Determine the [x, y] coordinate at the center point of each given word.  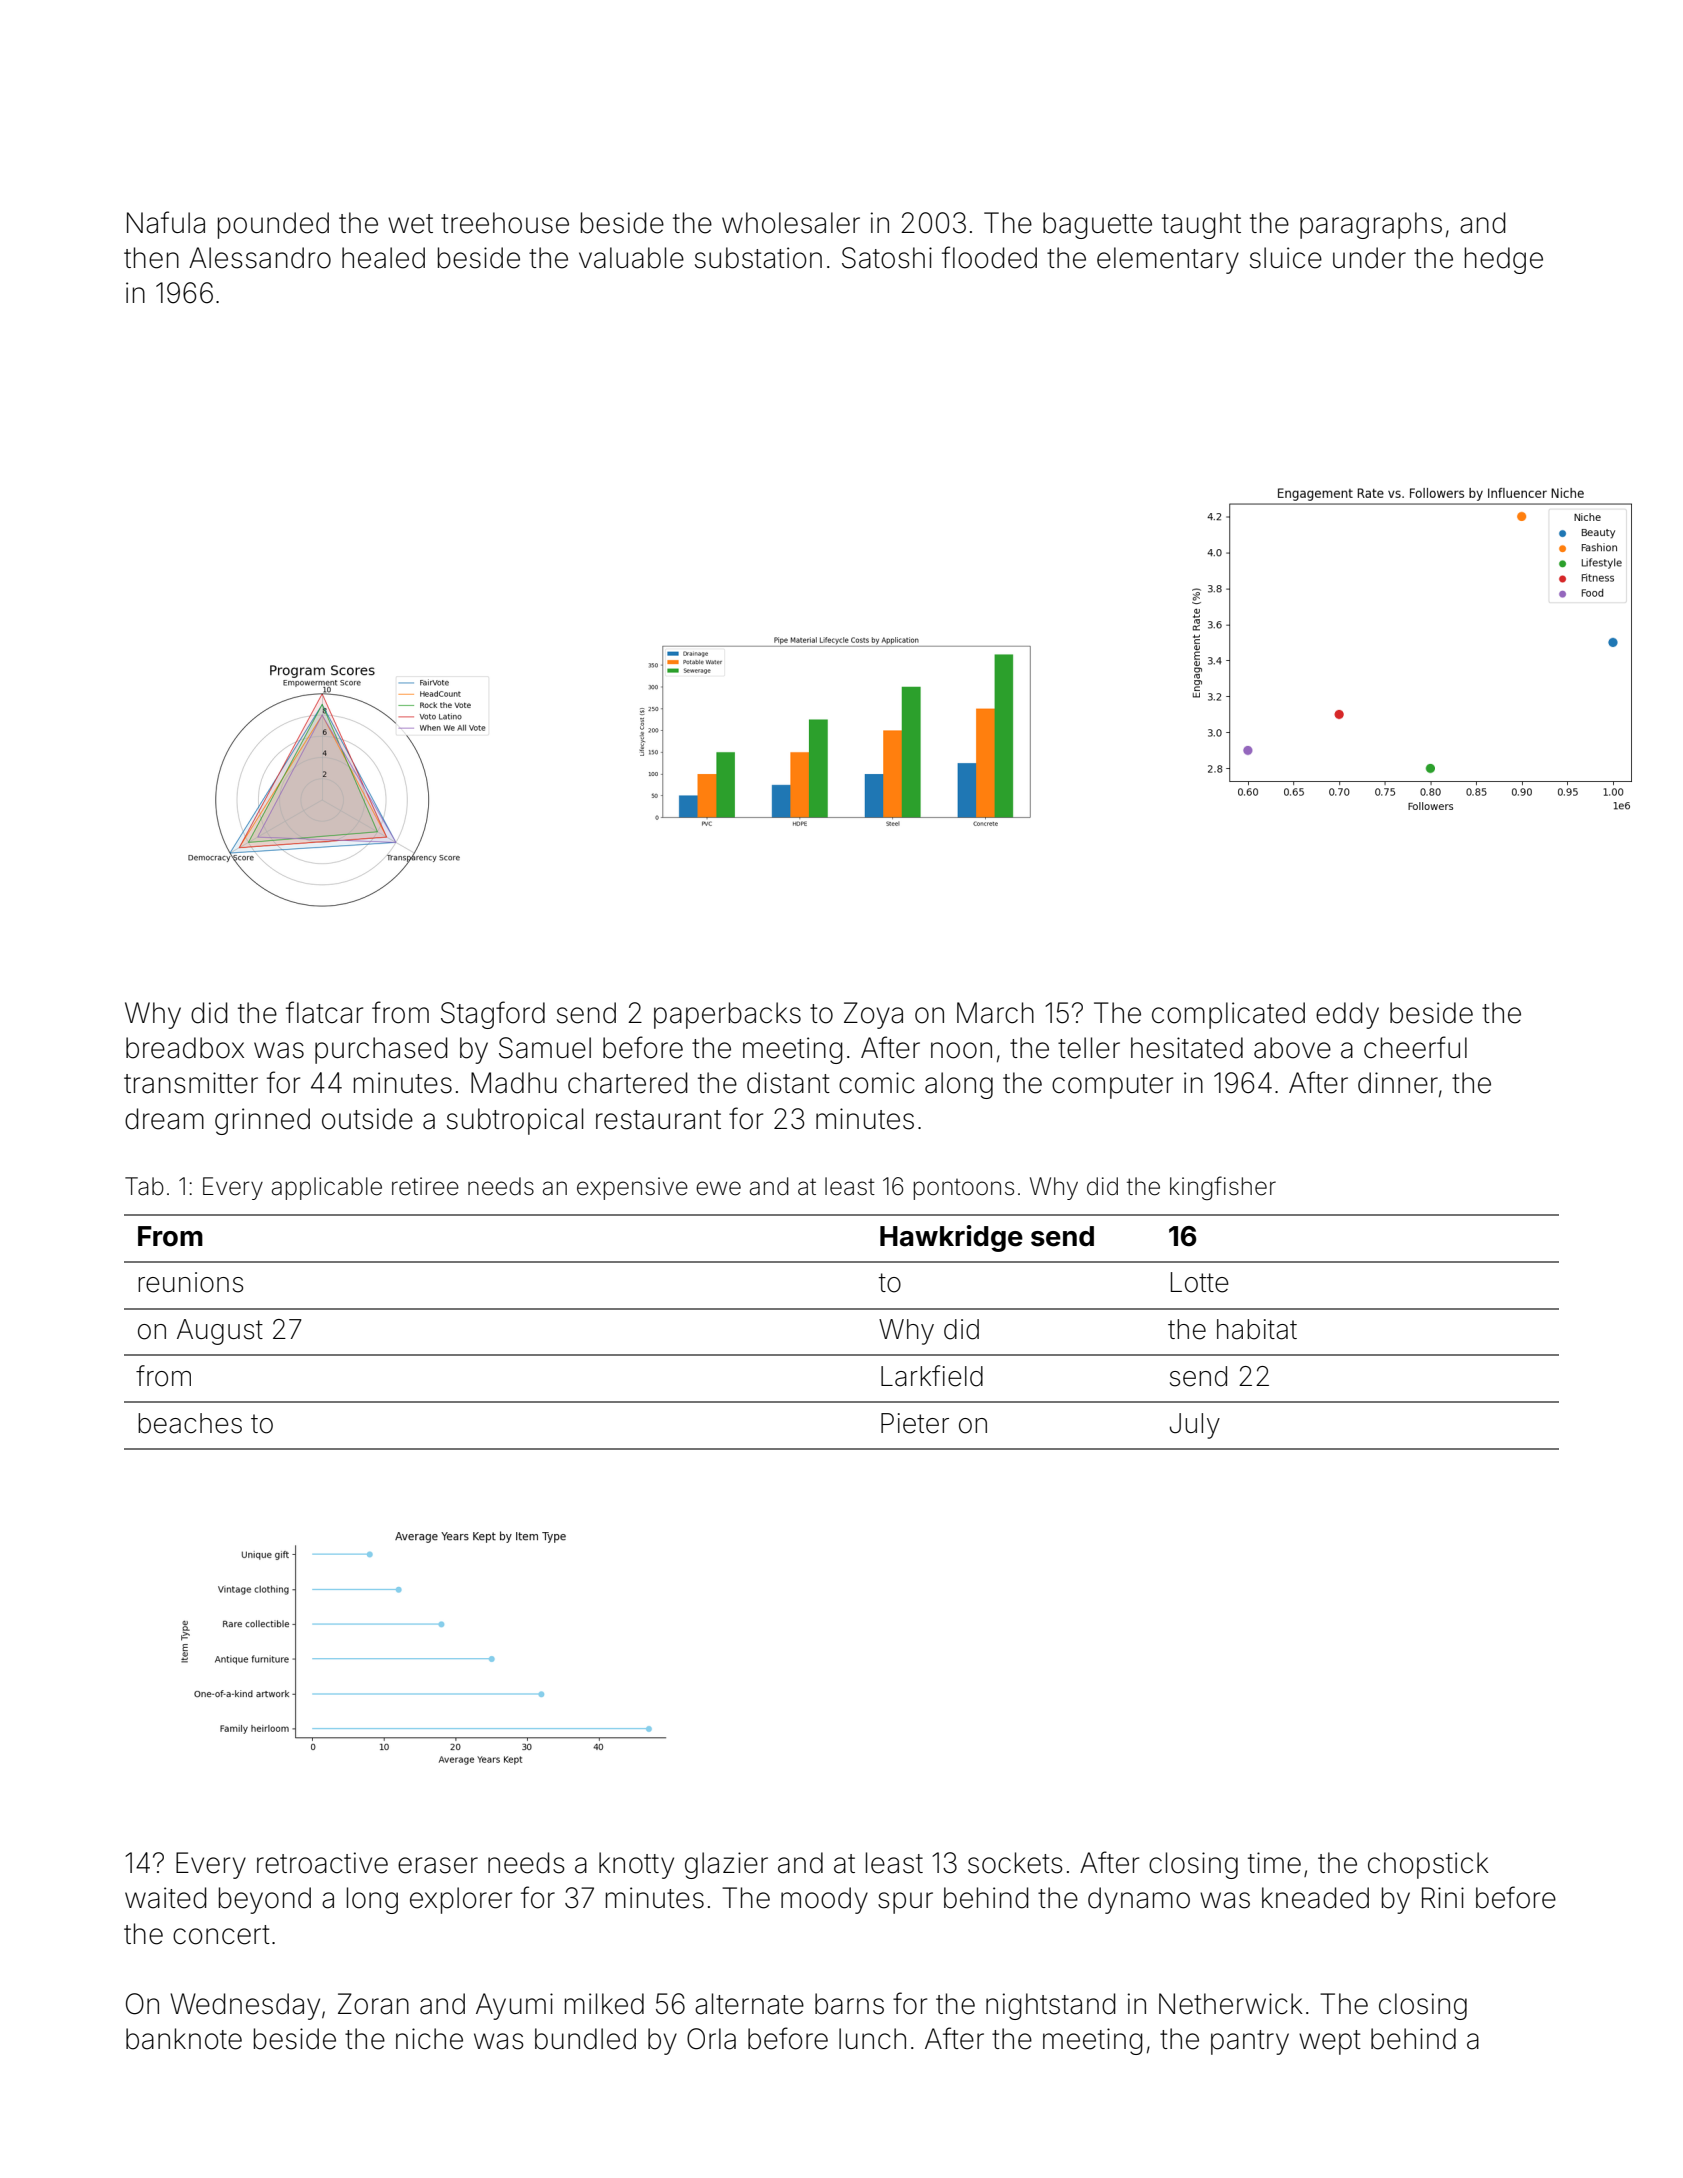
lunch [872, 2039]
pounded [273, 225]
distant [788, 1083]
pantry [1250, 2042]
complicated [1228, 1015]
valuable [631, 258]
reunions [190, 1282]
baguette [1097, 225]
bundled [585, 2039]
